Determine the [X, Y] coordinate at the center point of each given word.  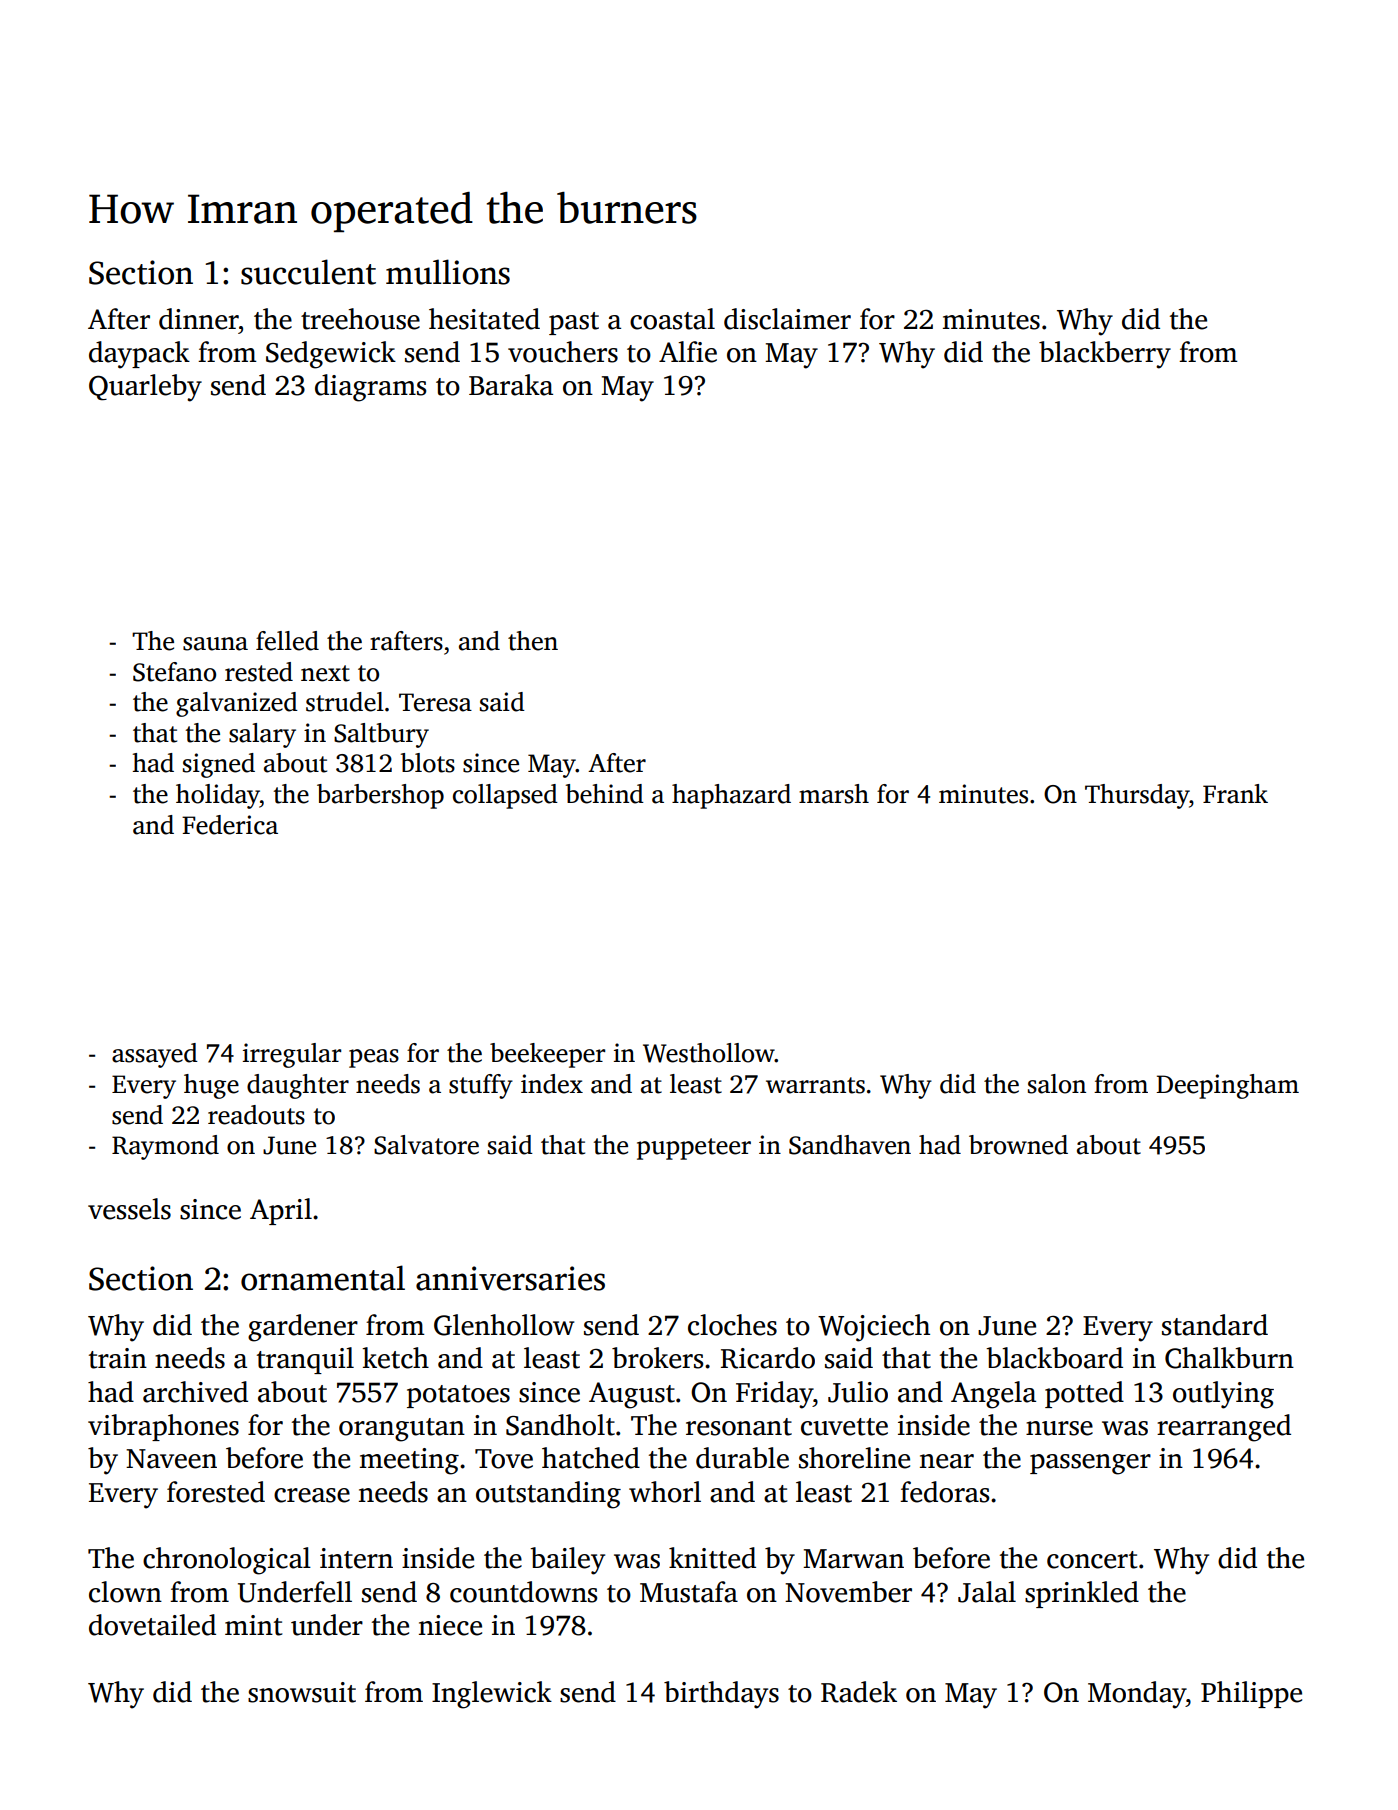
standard [1215, 1325]
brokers [657, 1358]
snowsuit [302, 1692]
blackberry [1105, 355]
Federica [230, 825]
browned [1018, 1145]
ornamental [323, 1278]
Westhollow [709, 1053]
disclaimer [787, 319]
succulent [308, 272]
